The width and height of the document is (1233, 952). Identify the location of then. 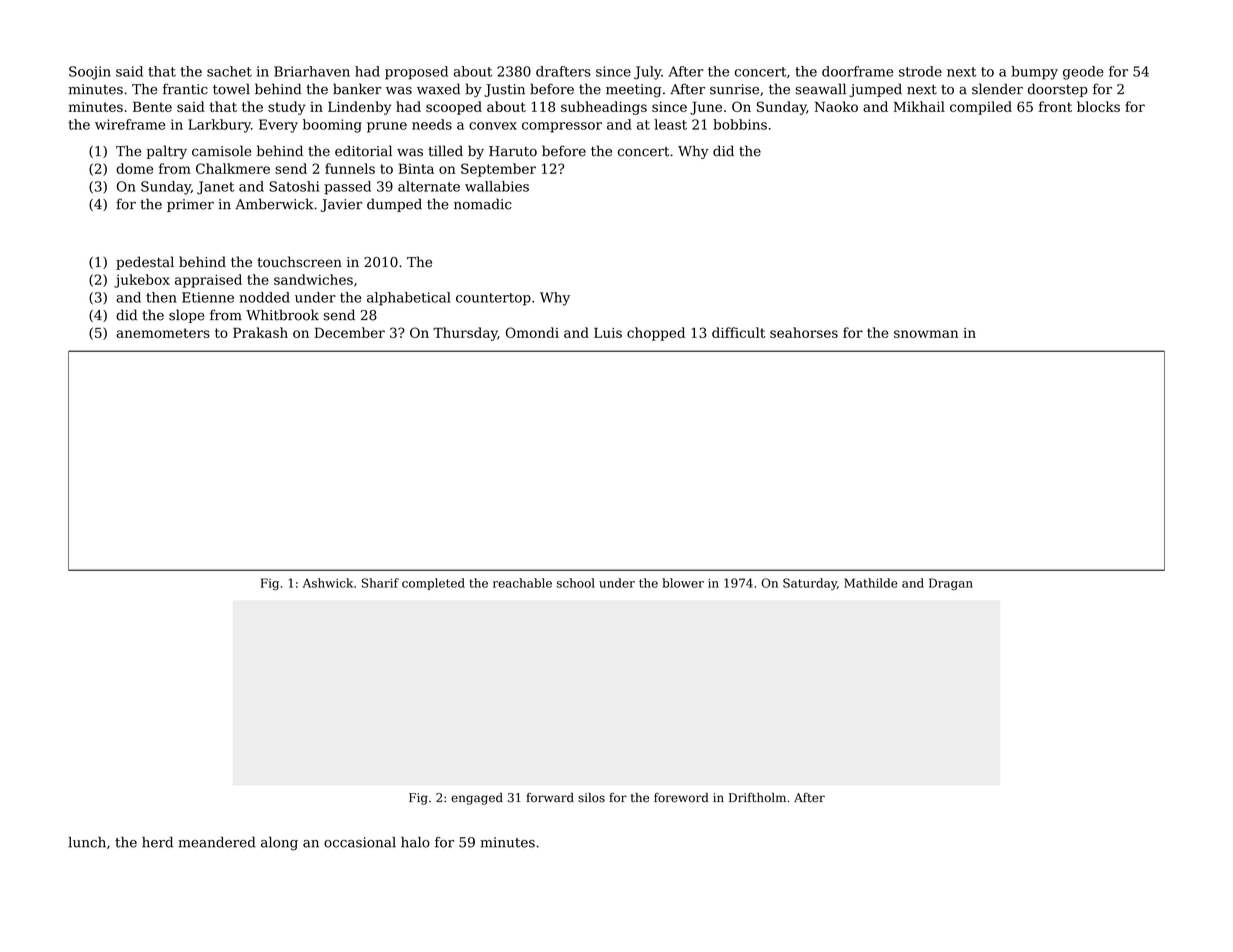
(161, 297).
